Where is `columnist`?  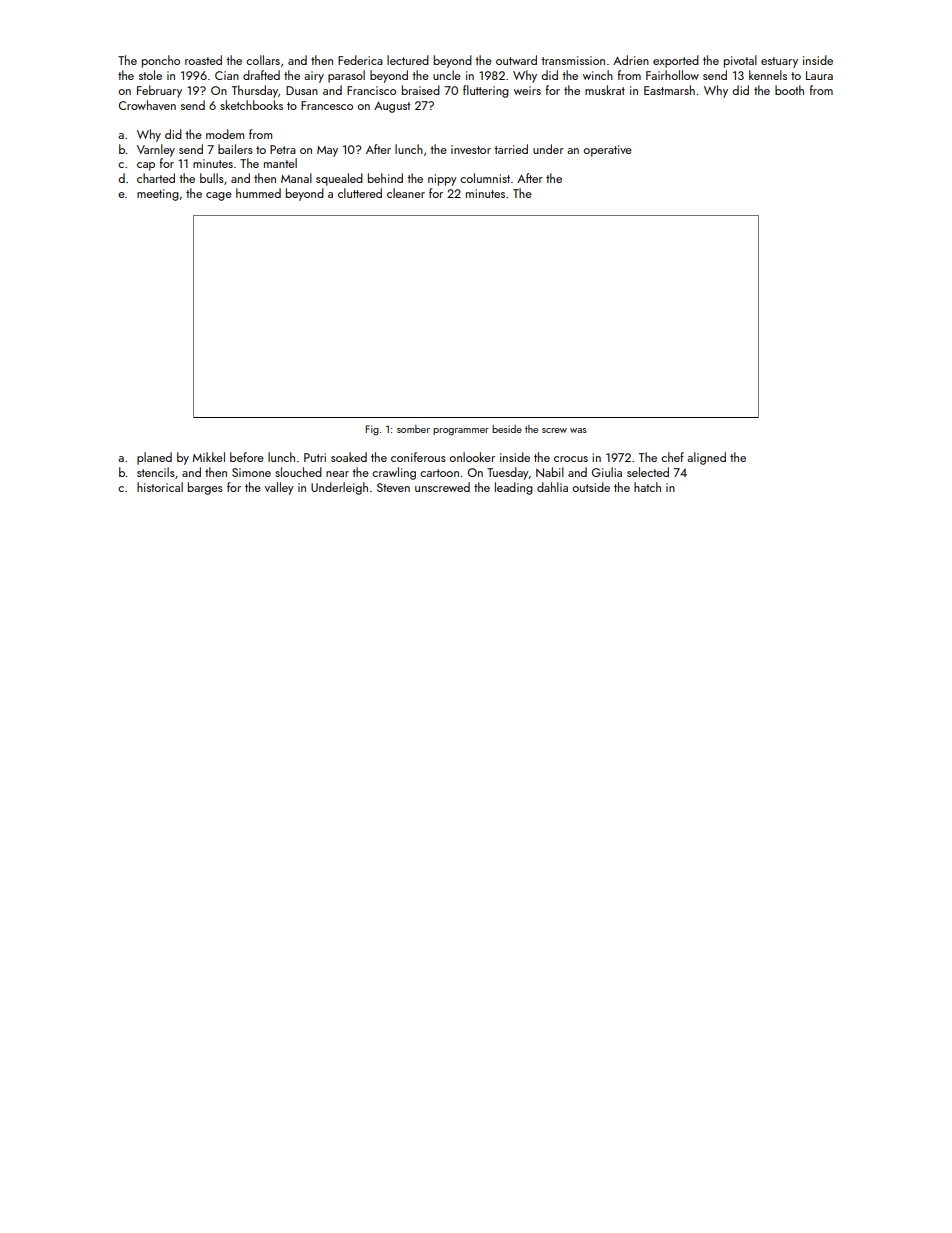
columnist is located at coordinates (485, 178).
